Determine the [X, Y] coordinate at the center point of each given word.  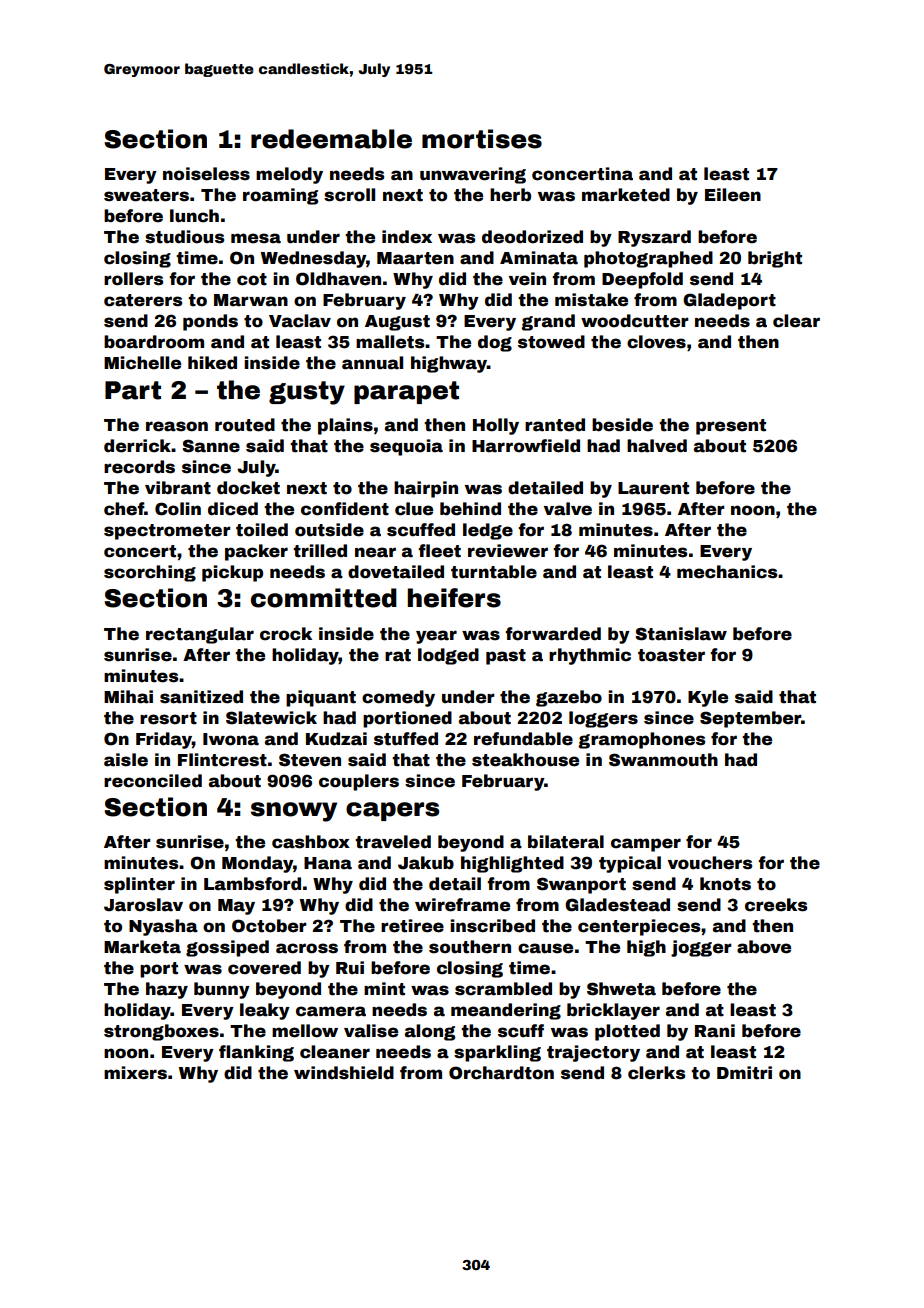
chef [124, 509]
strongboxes [161, 1032]
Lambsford [252, 884]
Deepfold [642, 280]
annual [372, 363]
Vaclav [300, 321]
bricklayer [613, 1011]
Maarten [415, 258]
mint [384, 989]
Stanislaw [681, 634]
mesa [256, 238]
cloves [656, 342]
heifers [454, 598]
